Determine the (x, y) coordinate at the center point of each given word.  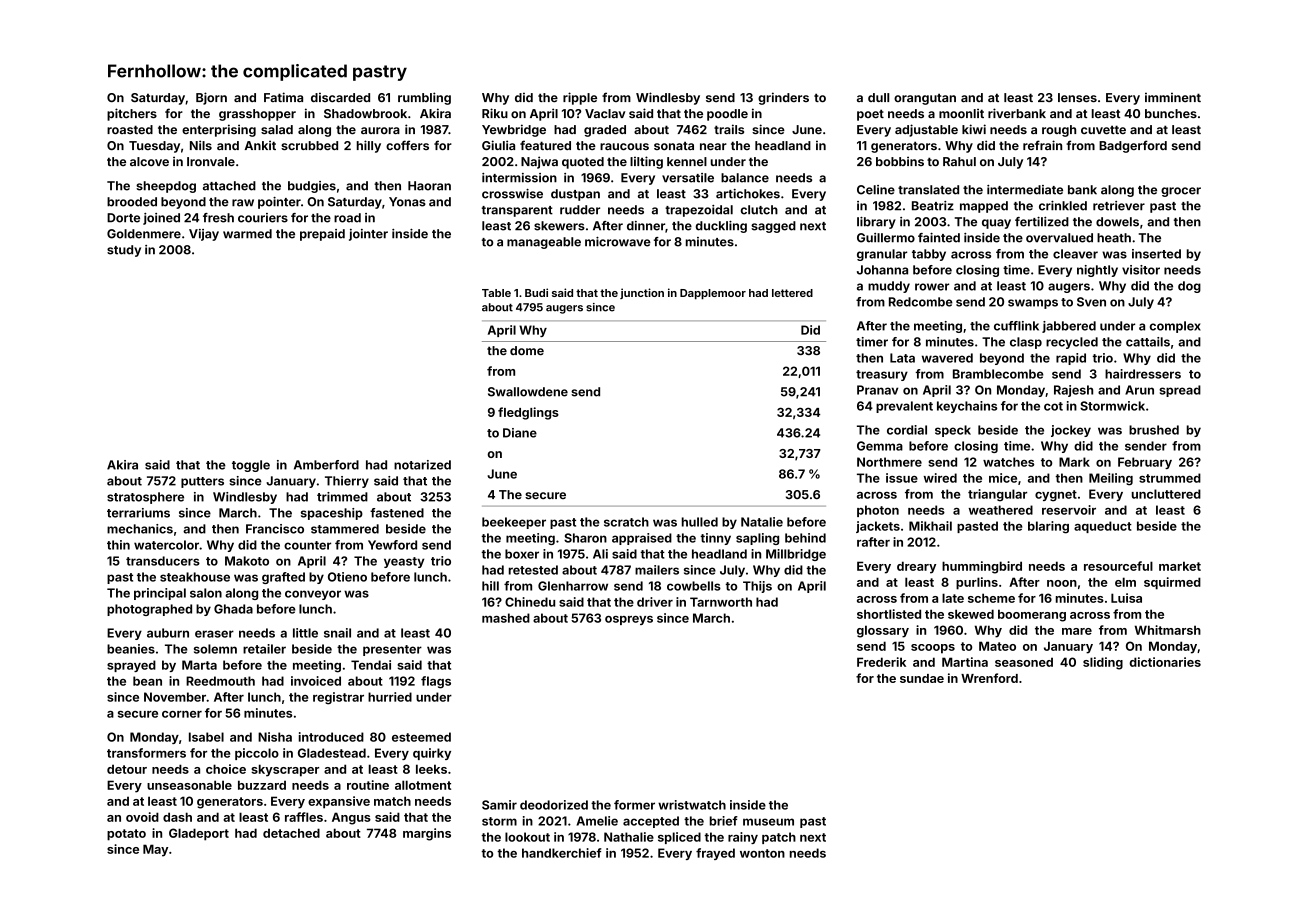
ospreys (629, 620)
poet (870, 115)
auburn (168, 633)
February (1145, 463)
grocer (1181, 192)
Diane (520, 433)
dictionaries (1165, 662)
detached (291, 833)
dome (527, 350)
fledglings (528, 413)
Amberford (326, 465)
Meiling (1111, 479)
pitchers (132, 114)
